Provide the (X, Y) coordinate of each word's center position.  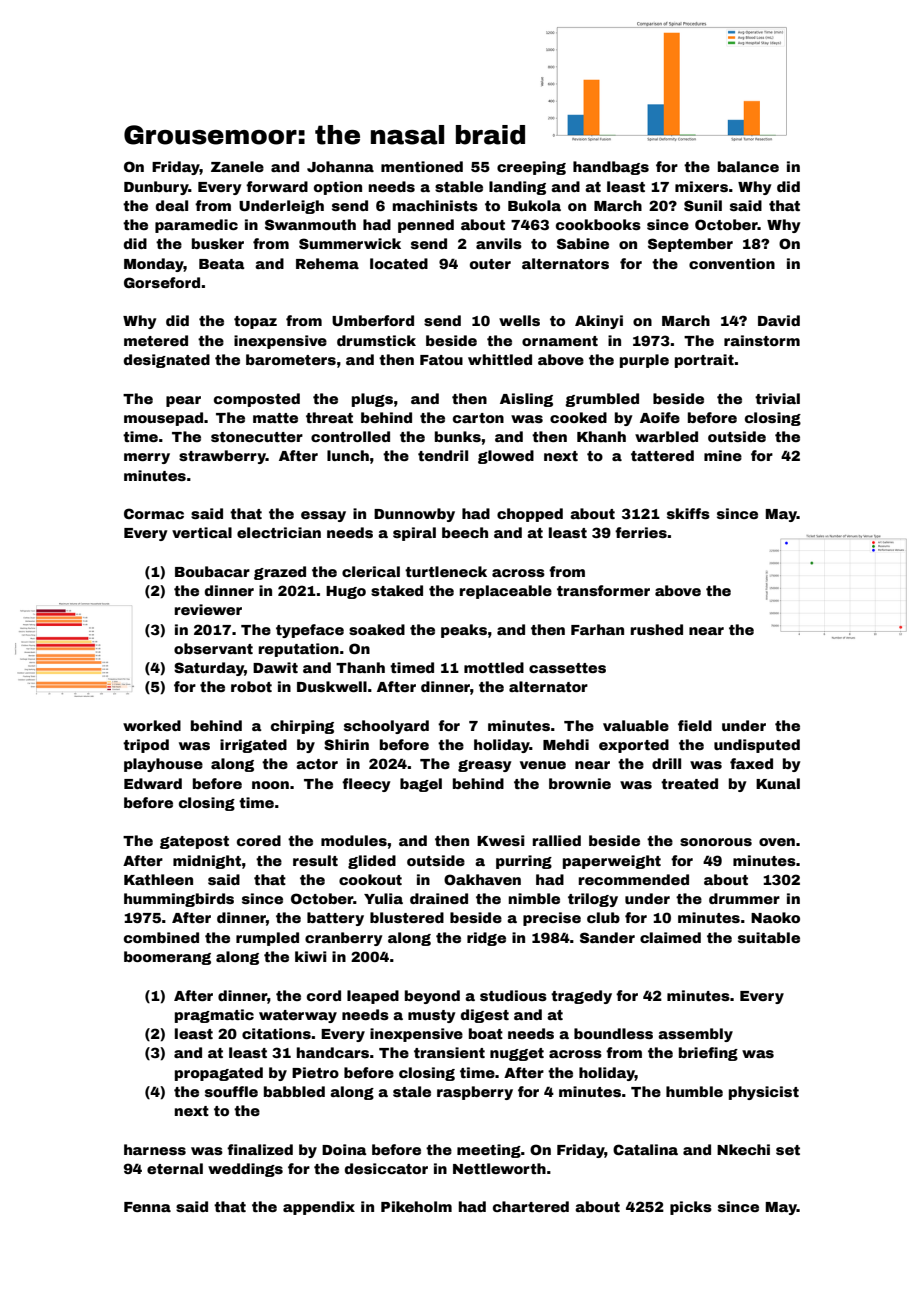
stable (459, 186)
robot (251, 686)
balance (748, 166)
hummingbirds (179, 900)
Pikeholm (416, 1206)
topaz (255, 322)
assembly (695, 1035)
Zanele (237, 166)
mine (723, 455)
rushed (657, 629)
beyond (432, 997)
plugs (372, 400)
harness (155, 1149)
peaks (464, 631)
